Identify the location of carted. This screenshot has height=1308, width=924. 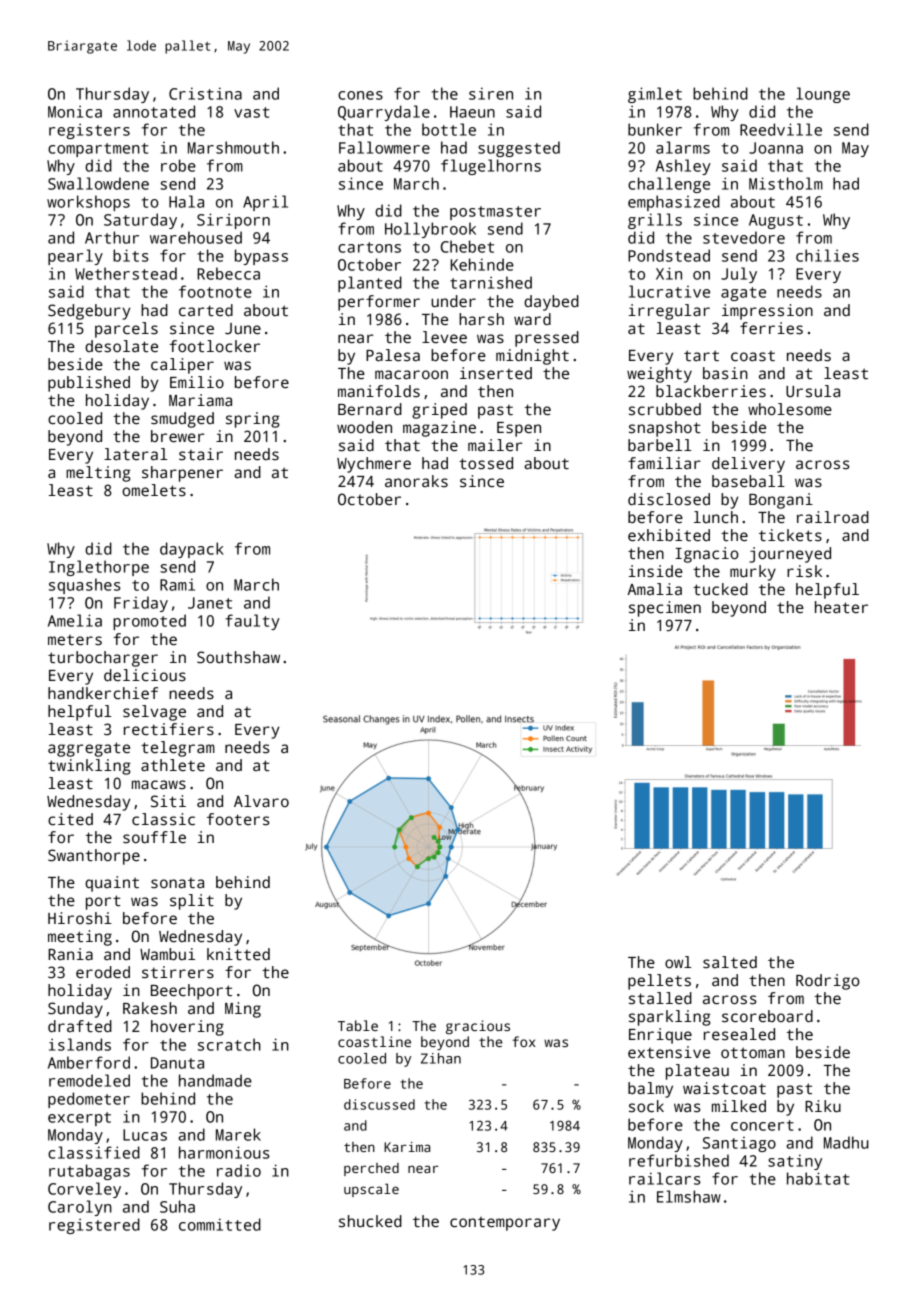
(206, 310).
